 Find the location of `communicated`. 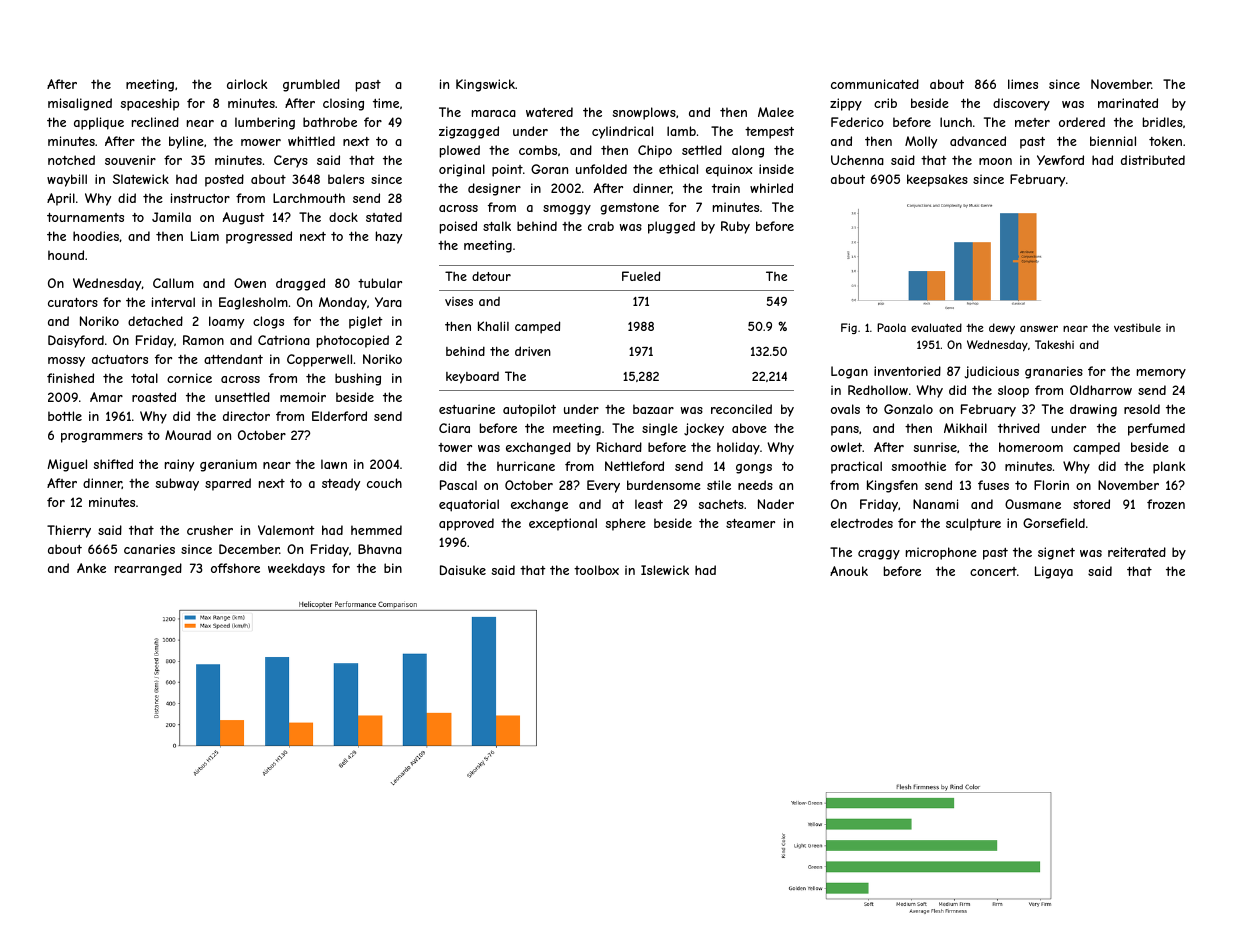

communicated is located at coordinates (875, 84).
